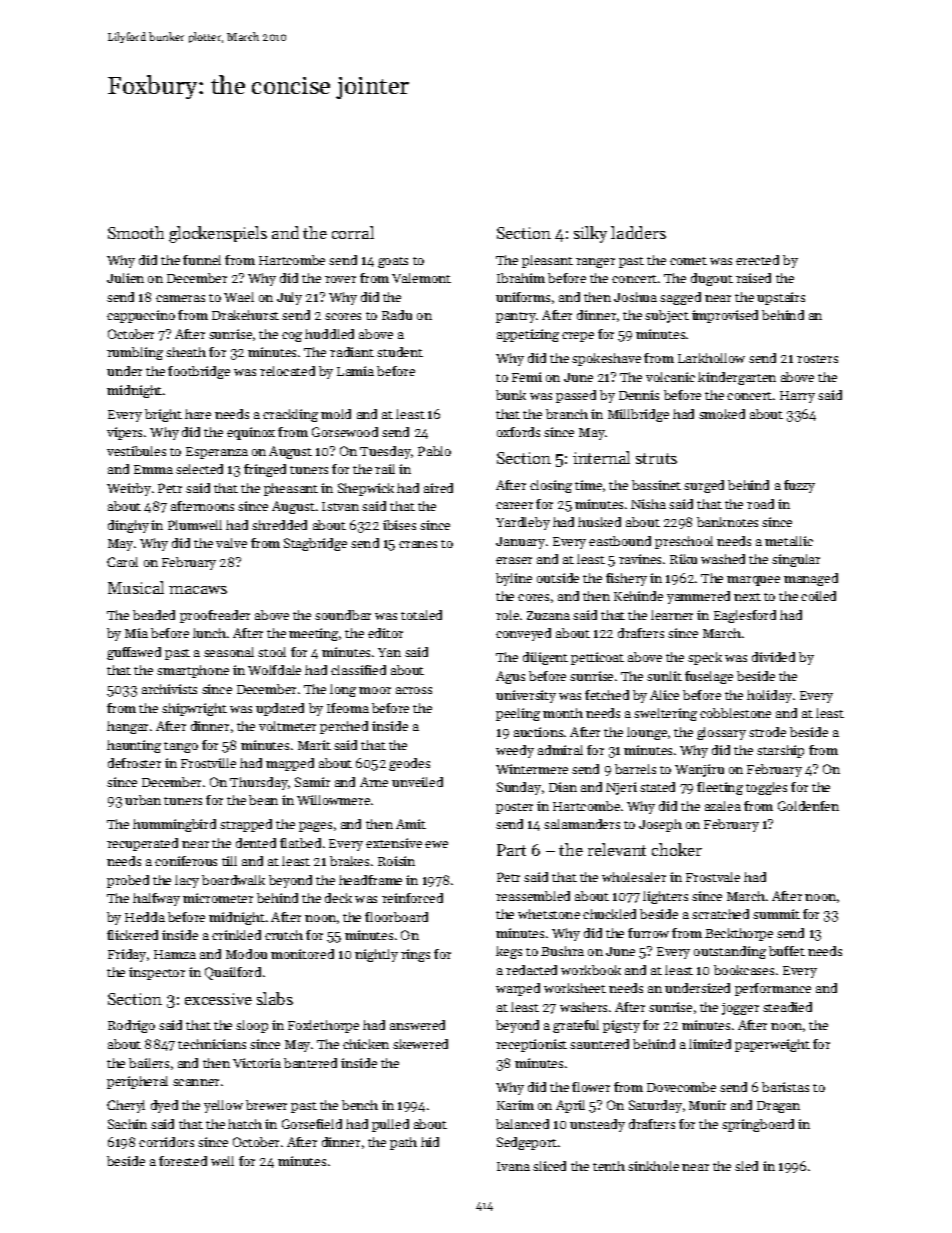 Image resolution: width=952 pixels, height=1233 pixels. Describe the element at coordinates (739, 934) in the image. I see `Beckthorpe` at that location.
